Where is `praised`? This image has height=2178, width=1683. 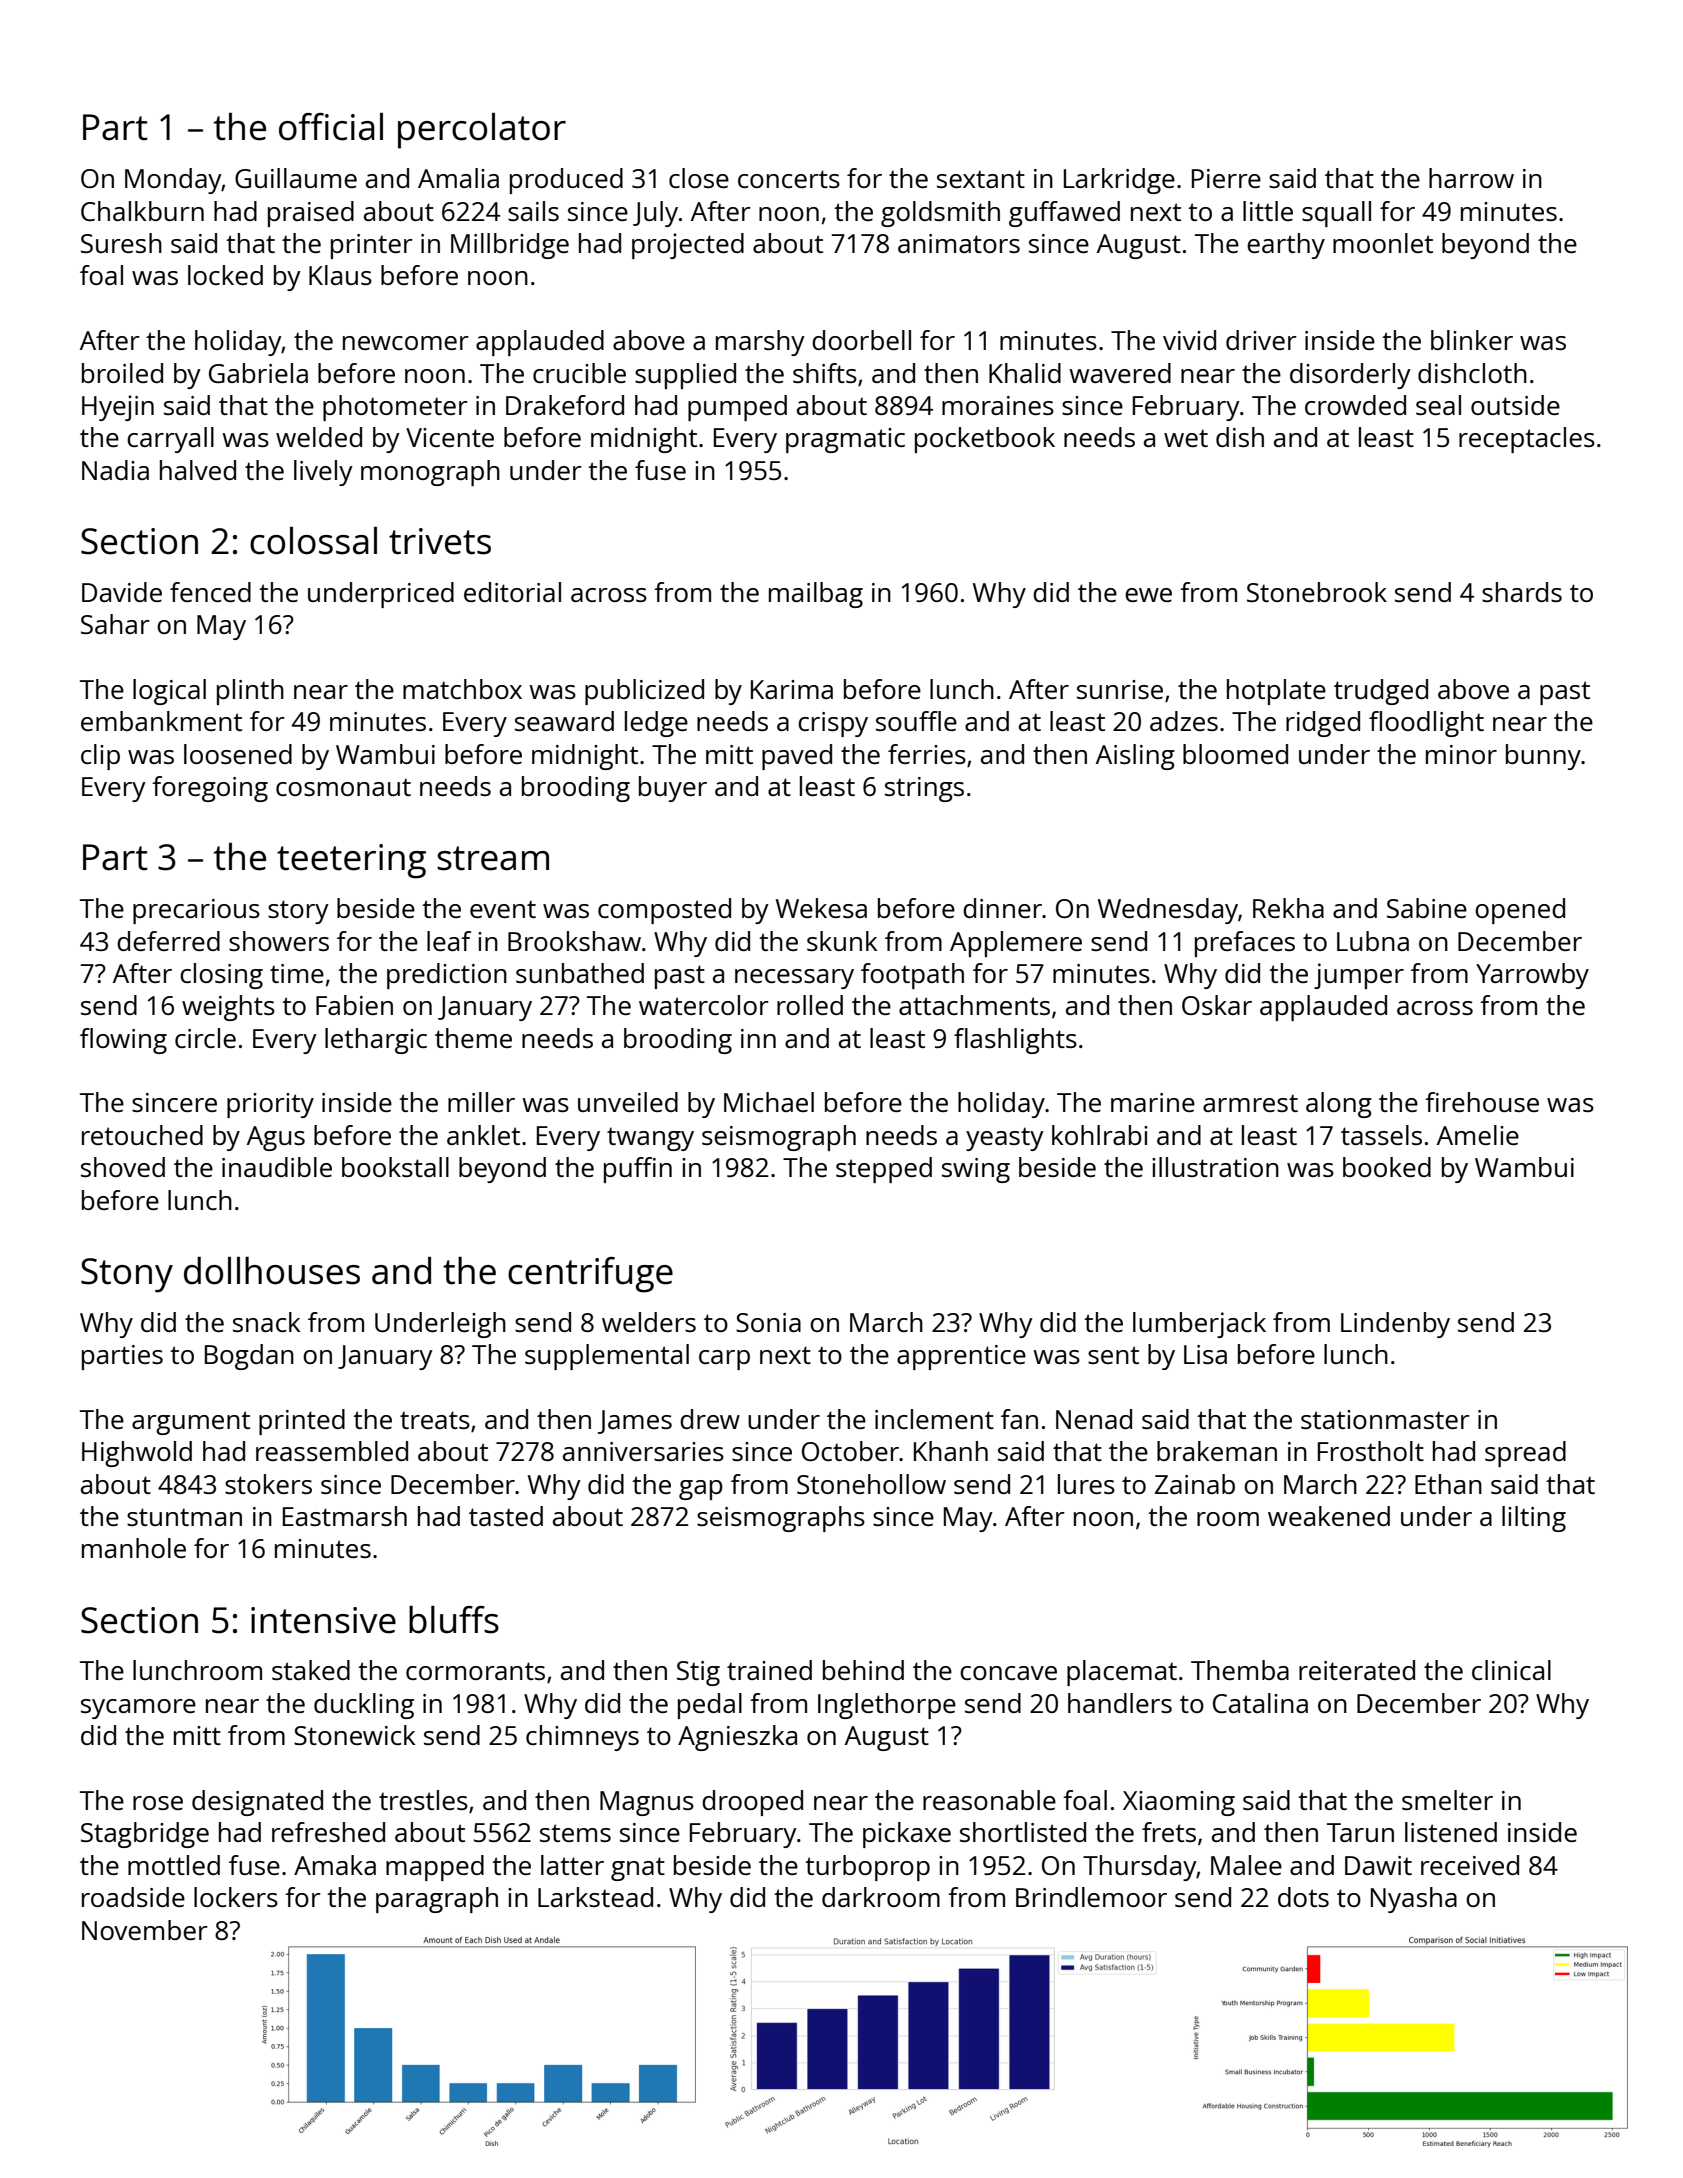 praised is located at coordinates (311, 214).
